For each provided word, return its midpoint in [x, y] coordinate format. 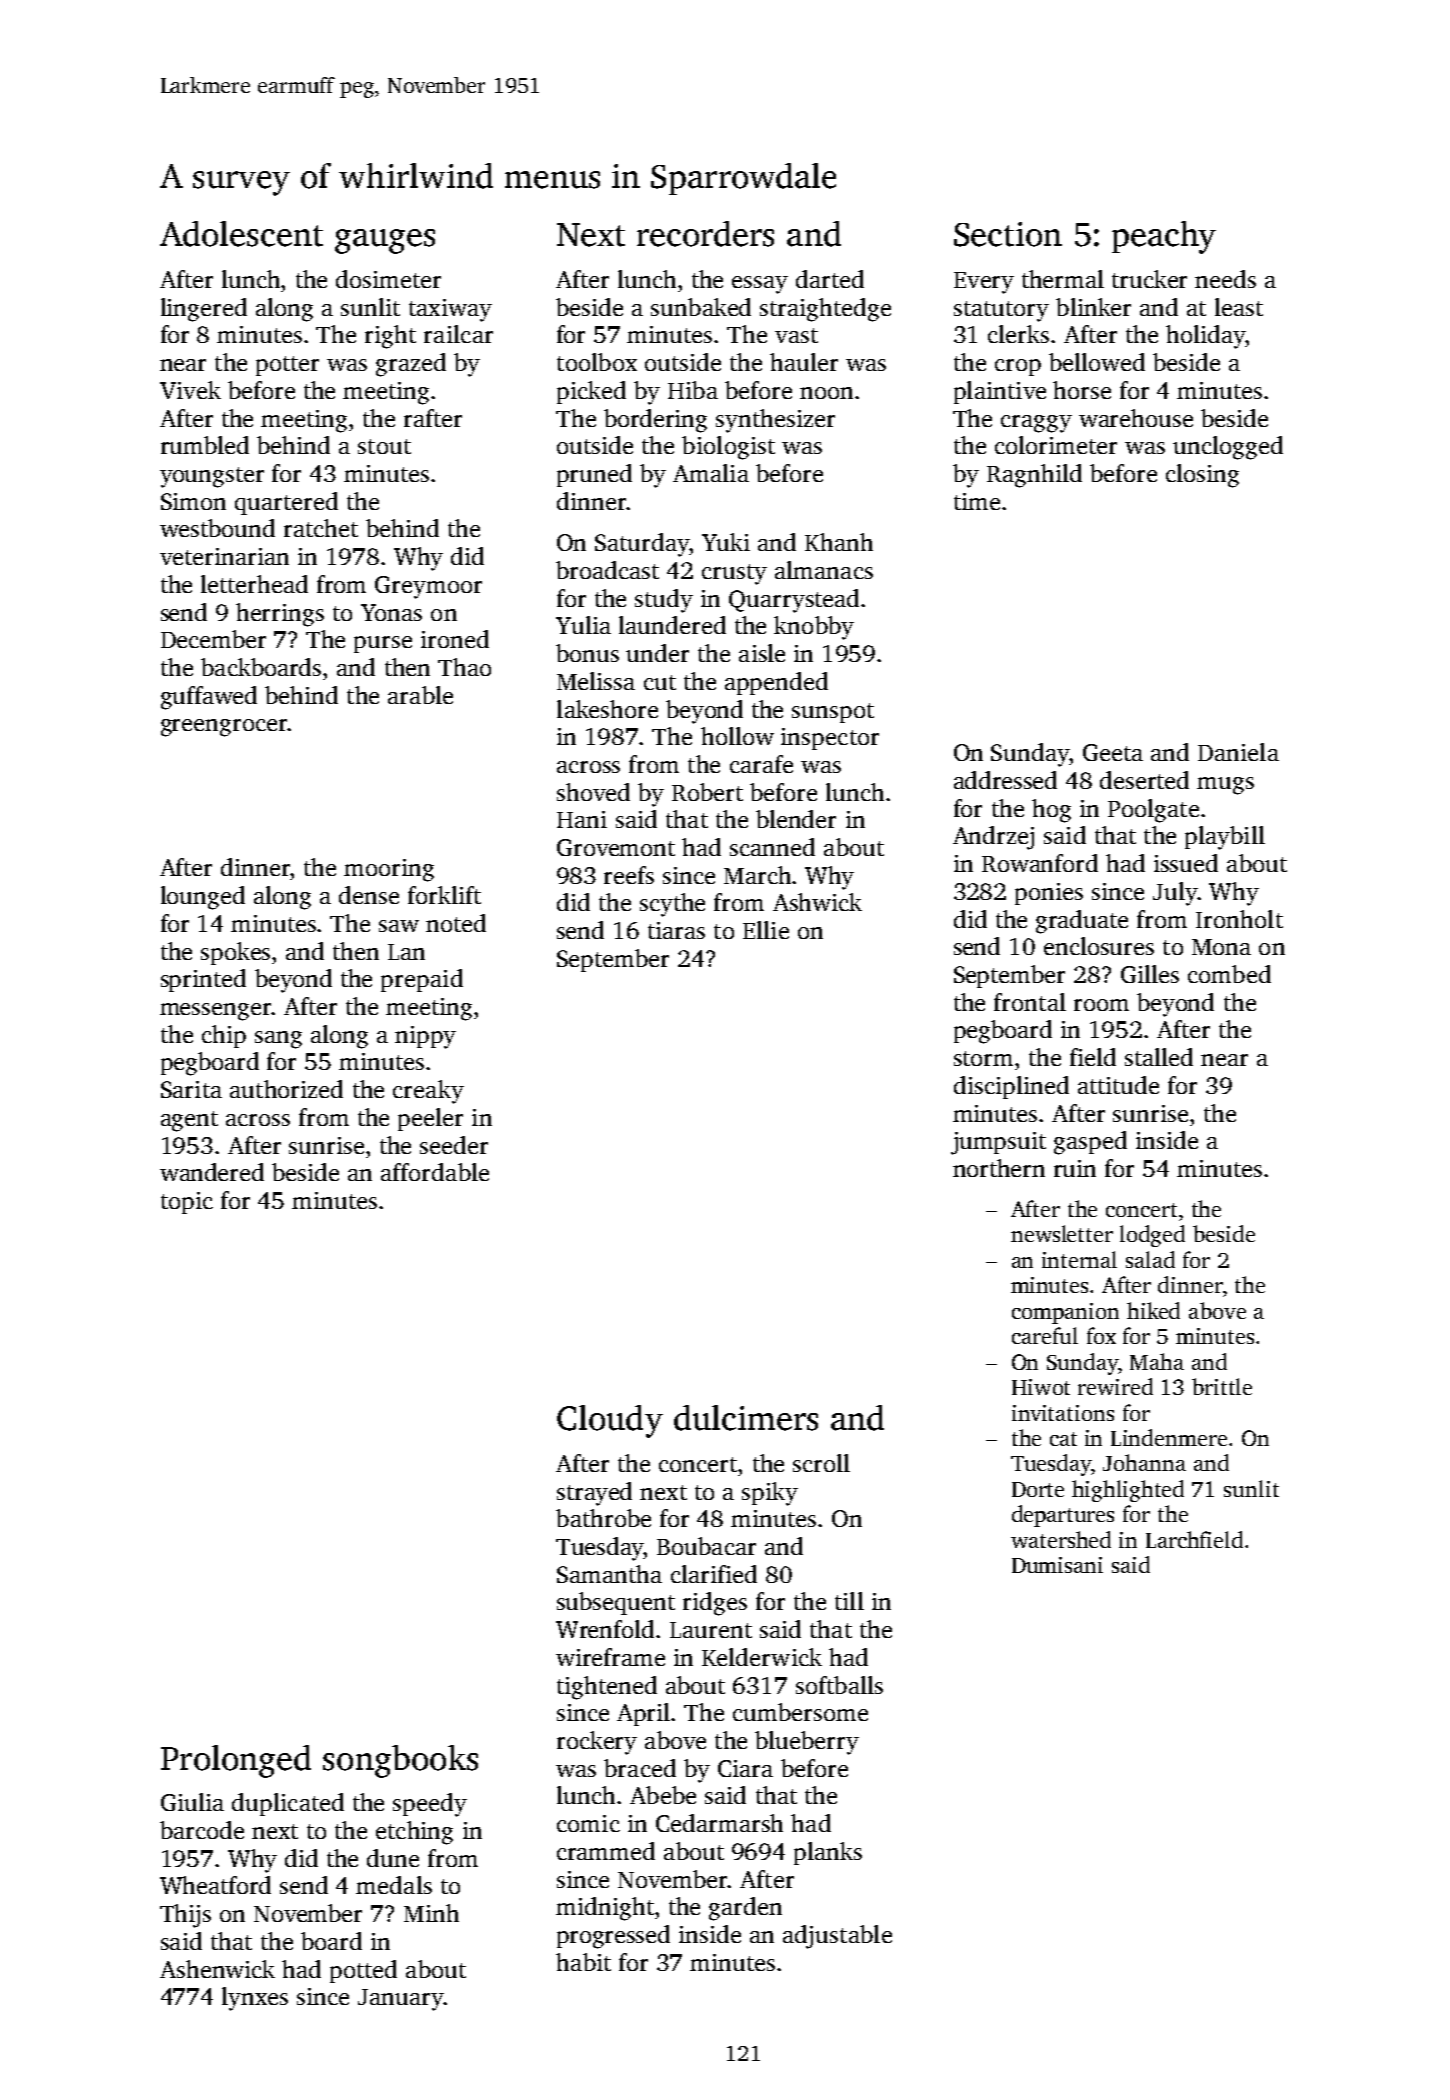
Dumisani [1057, 1565]
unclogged [1228, 448]
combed [1229, 974]
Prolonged [236, 1761]
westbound [217, 528]
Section [1008, 234]
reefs [629, 875]
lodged [1152, 1236]
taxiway [450, 310]
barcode [202, 1830]
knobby [814, 628]
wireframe [610, 1657]
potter [287, 366]
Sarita [191, 1089]
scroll [821, 1463]
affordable [435, 1172]
